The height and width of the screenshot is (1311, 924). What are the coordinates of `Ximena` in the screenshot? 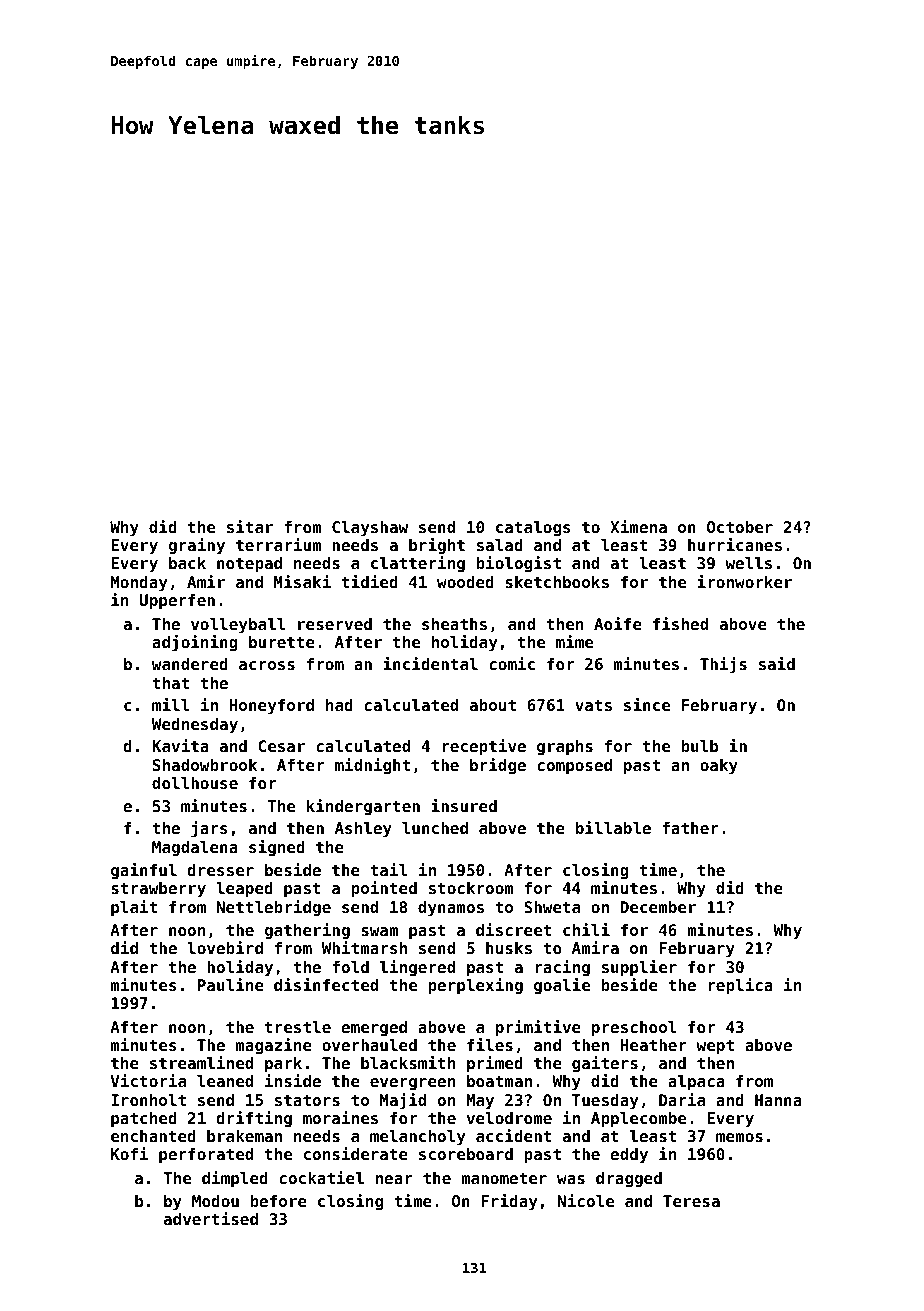 It's located at (638, 526).
